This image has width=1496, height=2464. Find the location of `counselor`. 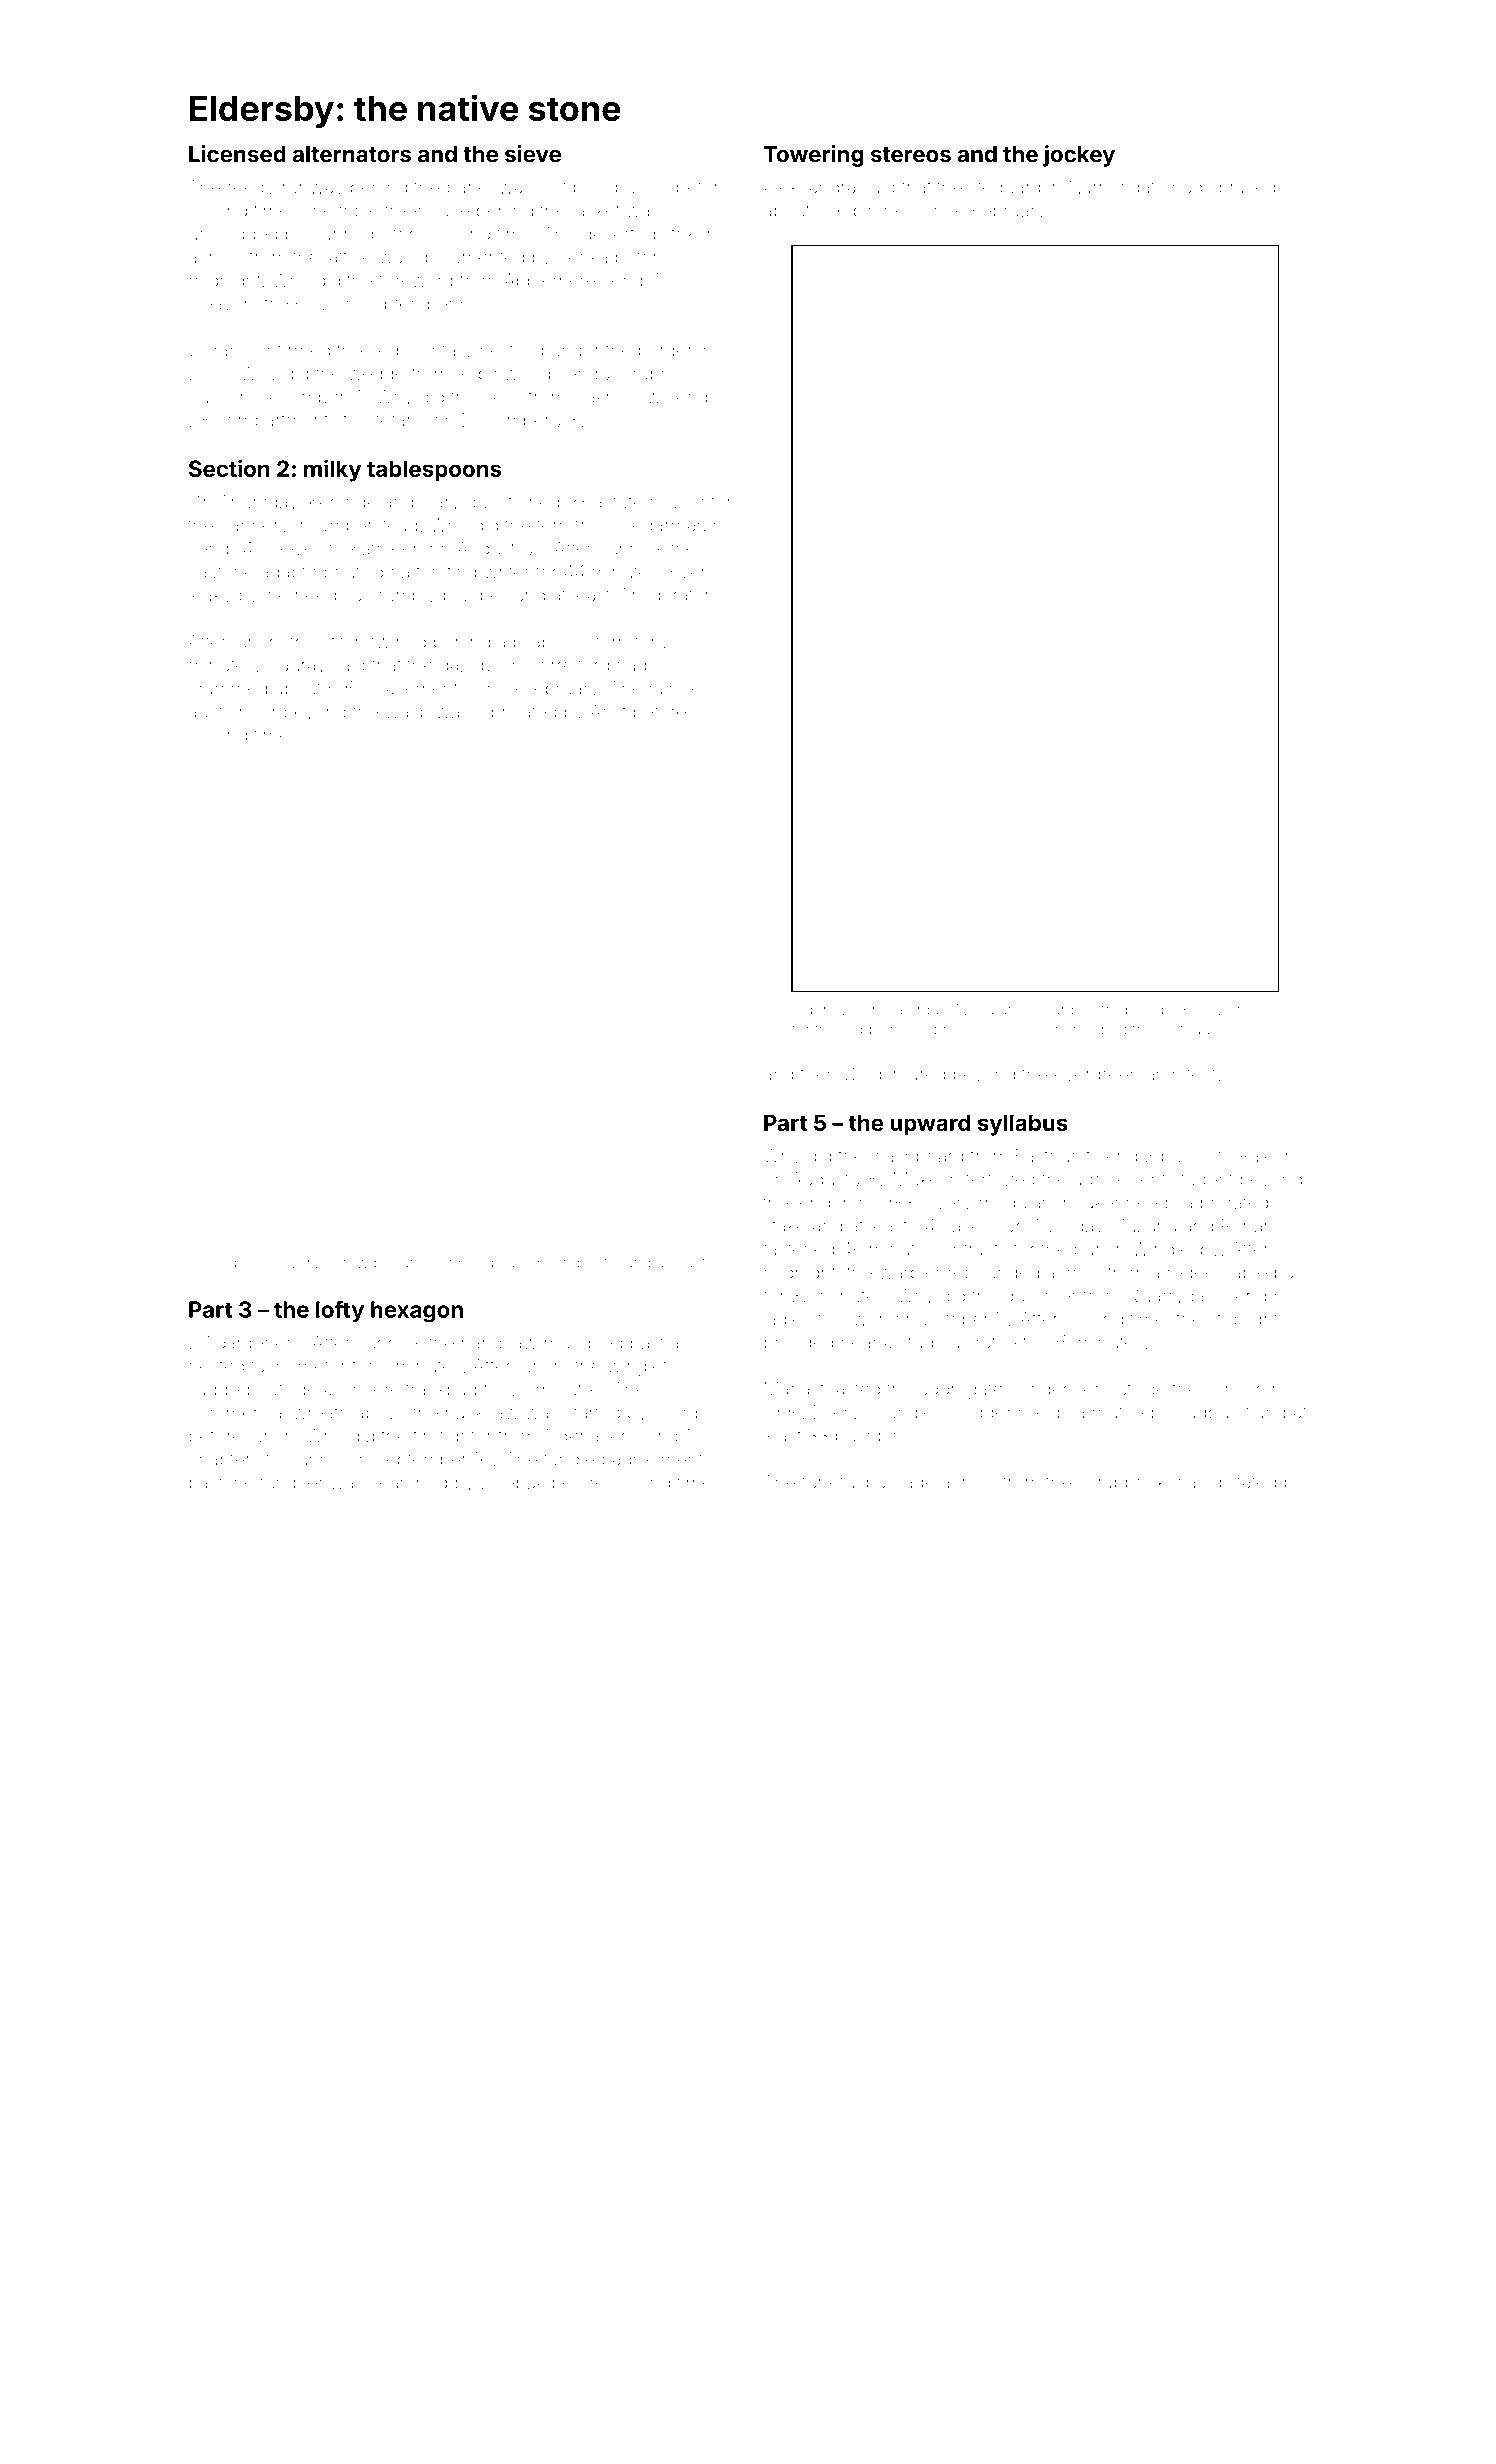

counselor is located at coordinates (418, 1263).
